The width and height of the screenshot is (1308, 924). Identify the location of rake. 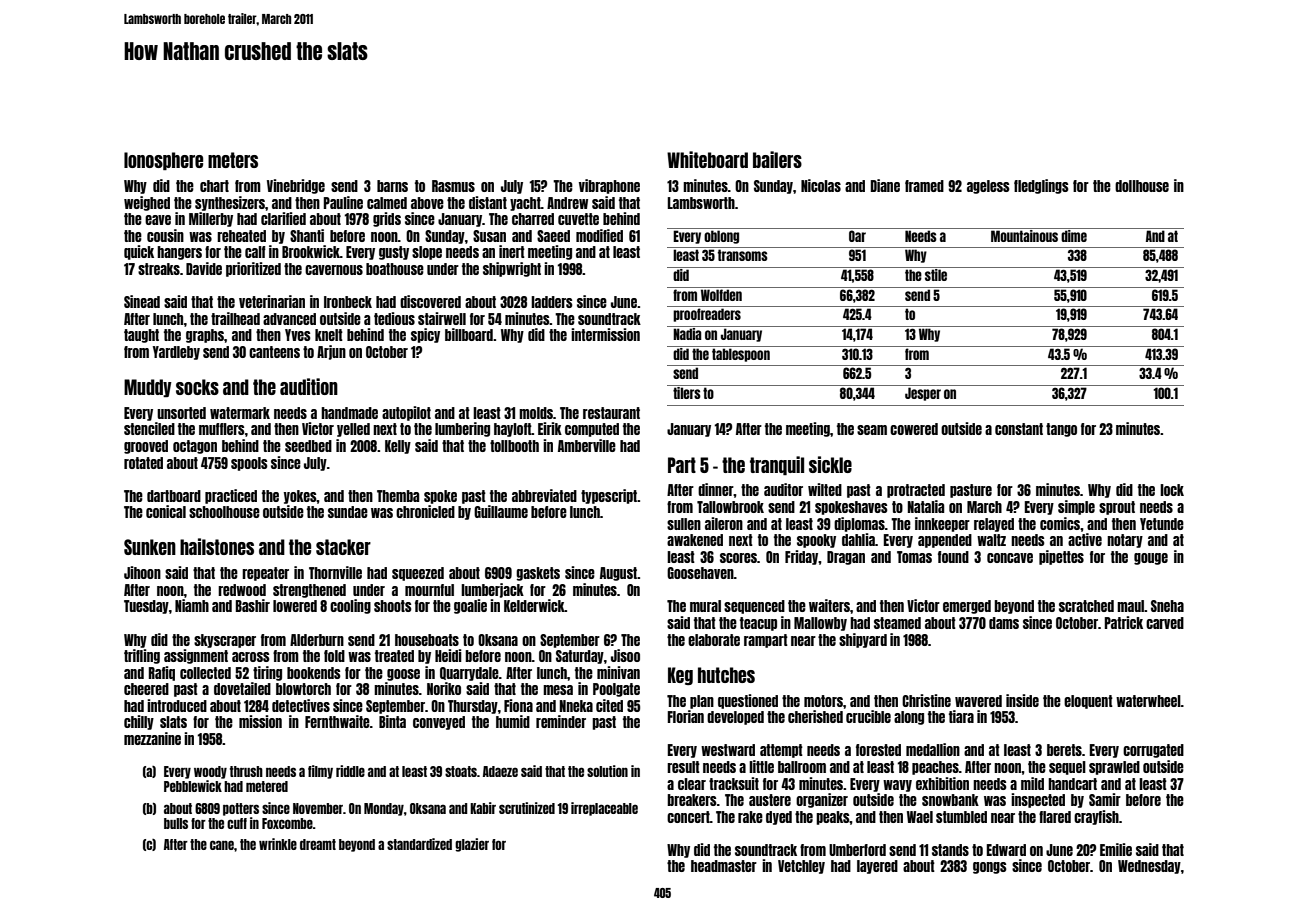
(750, 817).
